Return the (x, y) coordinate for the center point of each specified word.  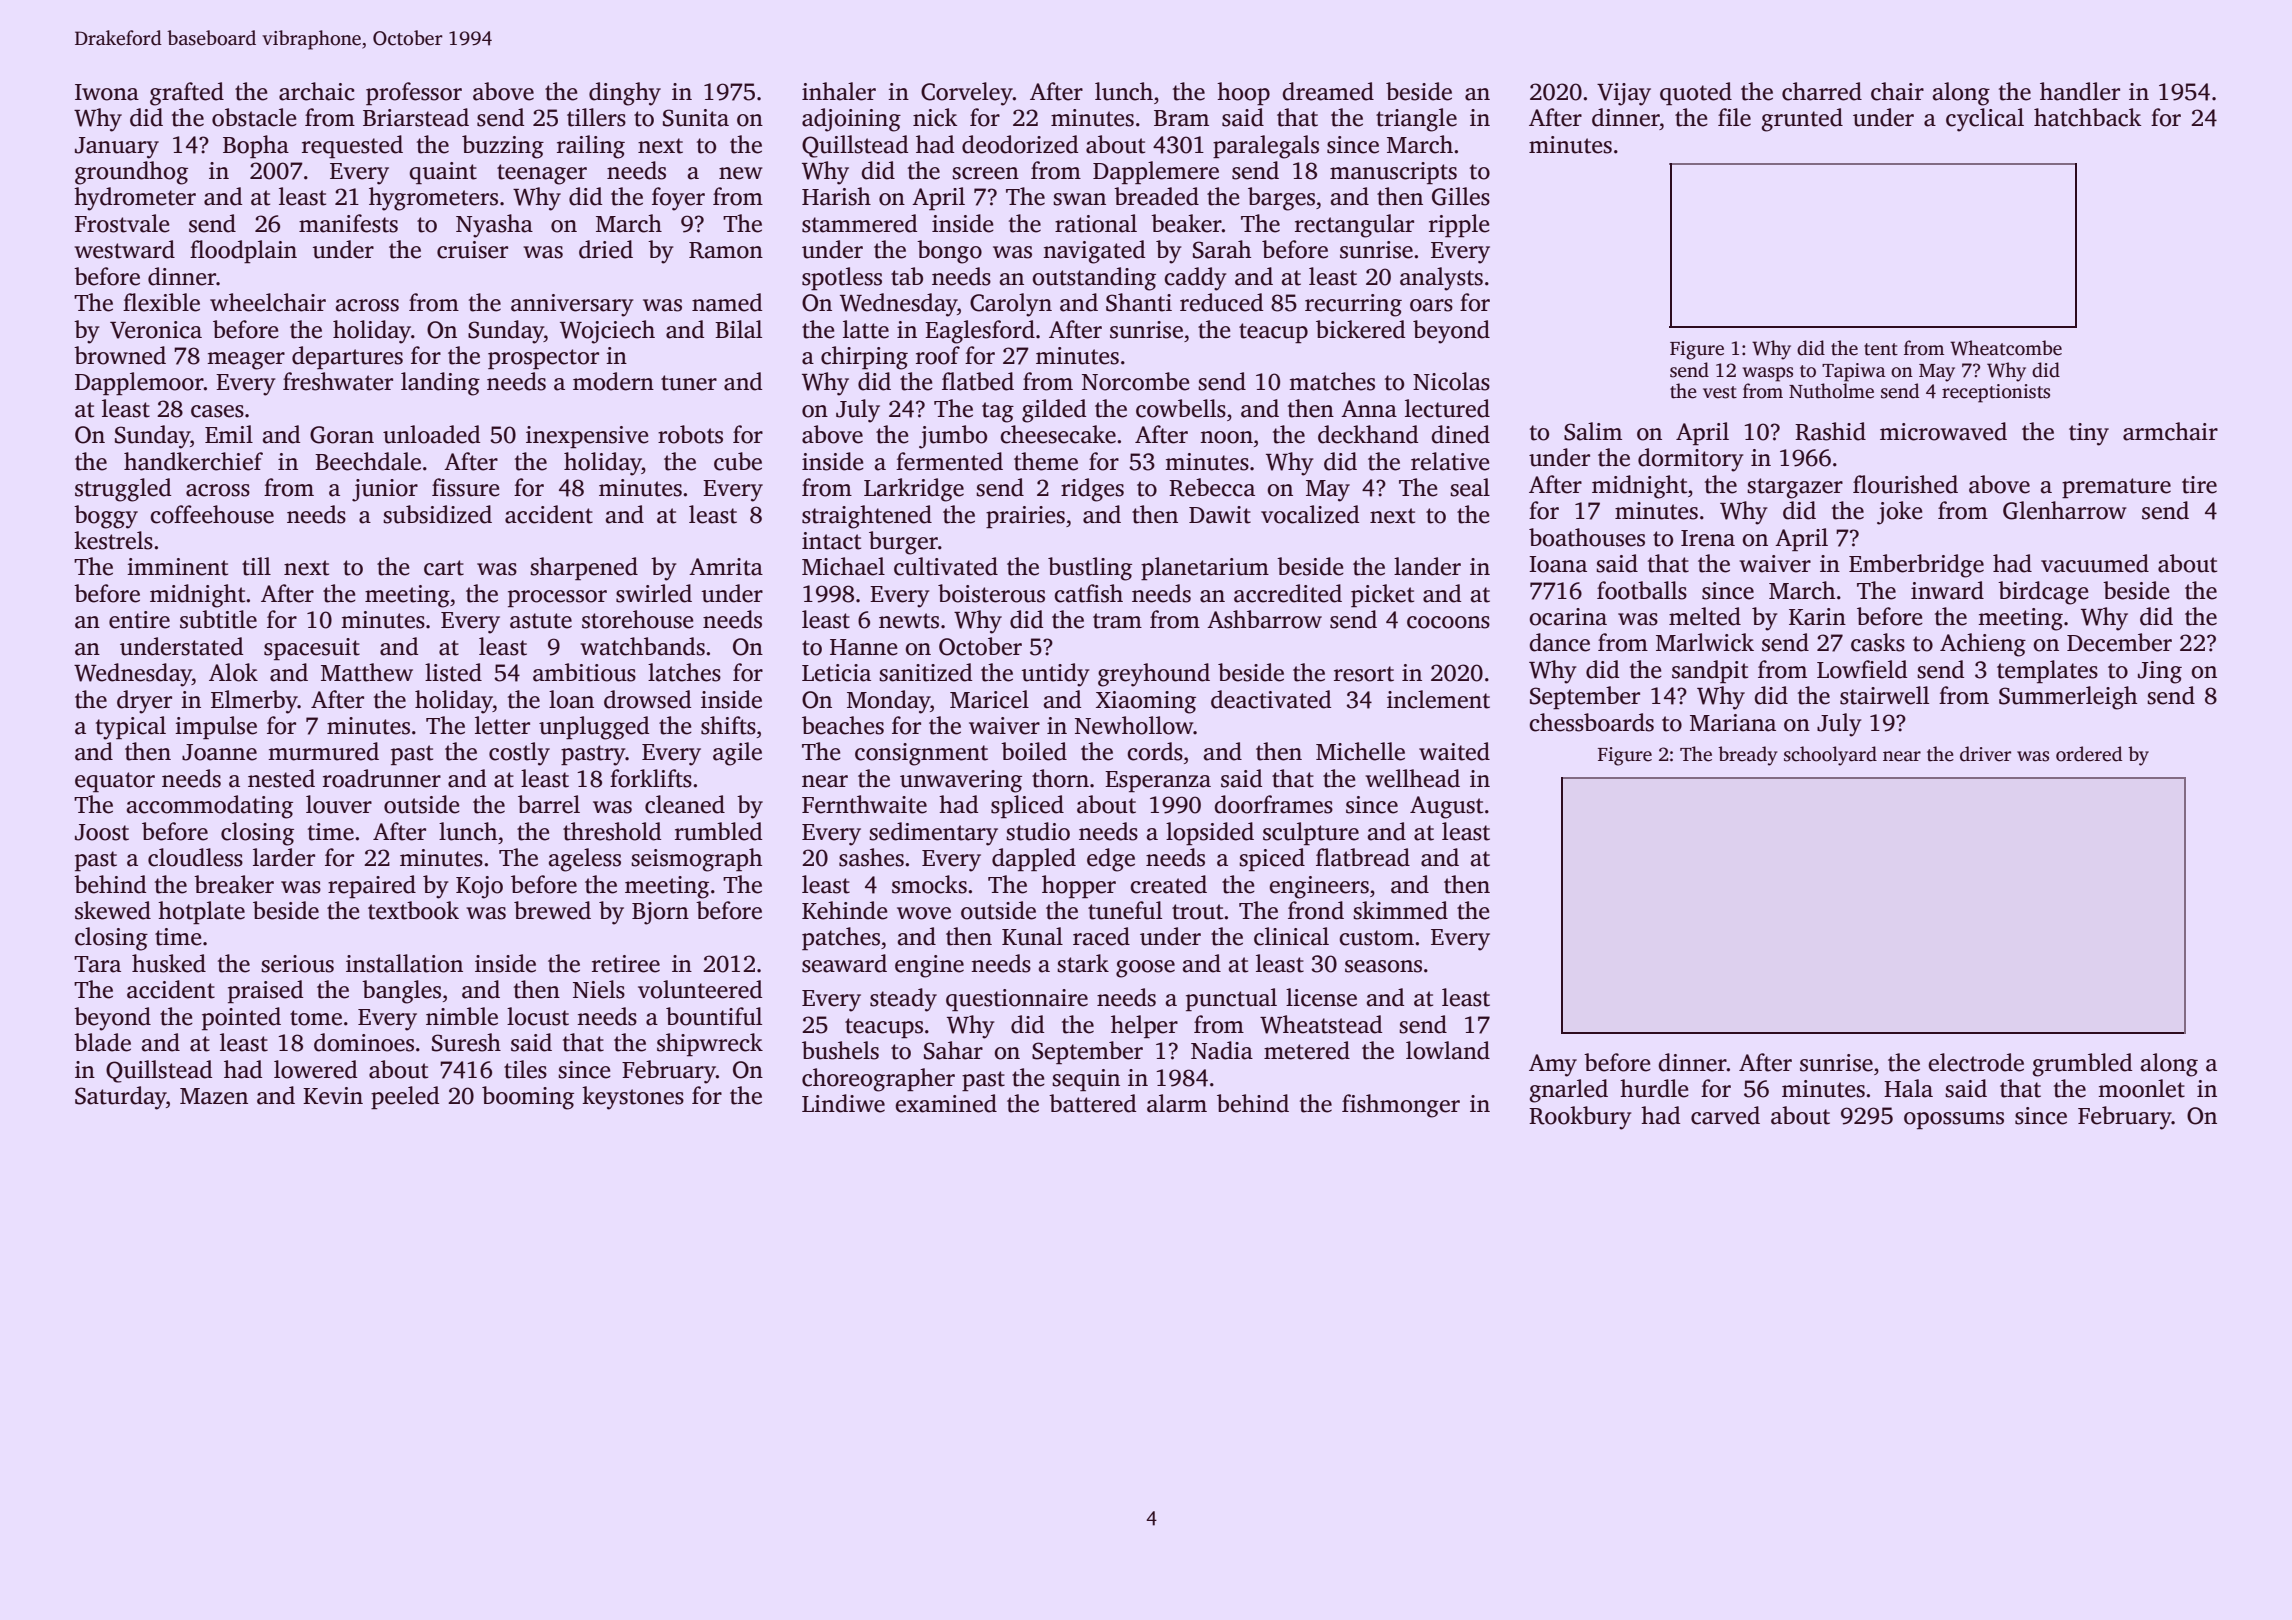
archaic (317, 91)
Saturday (121, 1098)
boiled (1034, 751)
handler (2080, 91)
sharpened (584, 568)
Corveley (967, 94)
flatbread (1363, 857)
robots (690, 434)
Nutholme (1831, 391)
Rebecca (1212, 487)
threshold (612, 831)
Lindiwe (843, 1103)
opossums (1954, 1120)
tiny (2089, 434)
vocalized (1310, 514)
